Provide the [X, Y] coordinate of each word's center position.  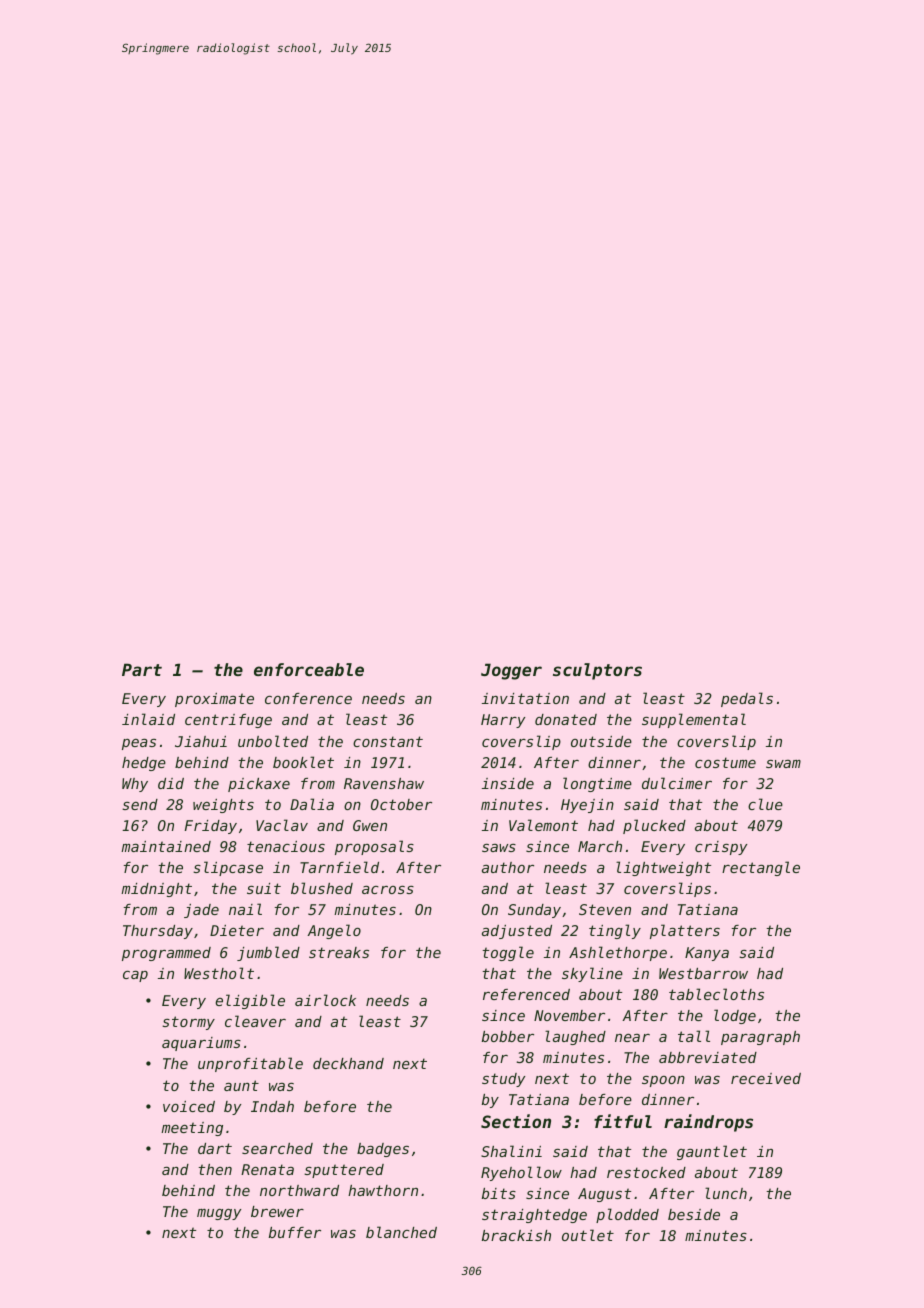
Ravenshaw [384, 783]
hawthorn [383, 1190]
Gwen [370, 825]
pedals [747, 699]
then [215, 1169]
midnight [156, 890]
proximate [214, 700]
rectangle [761, 868]
